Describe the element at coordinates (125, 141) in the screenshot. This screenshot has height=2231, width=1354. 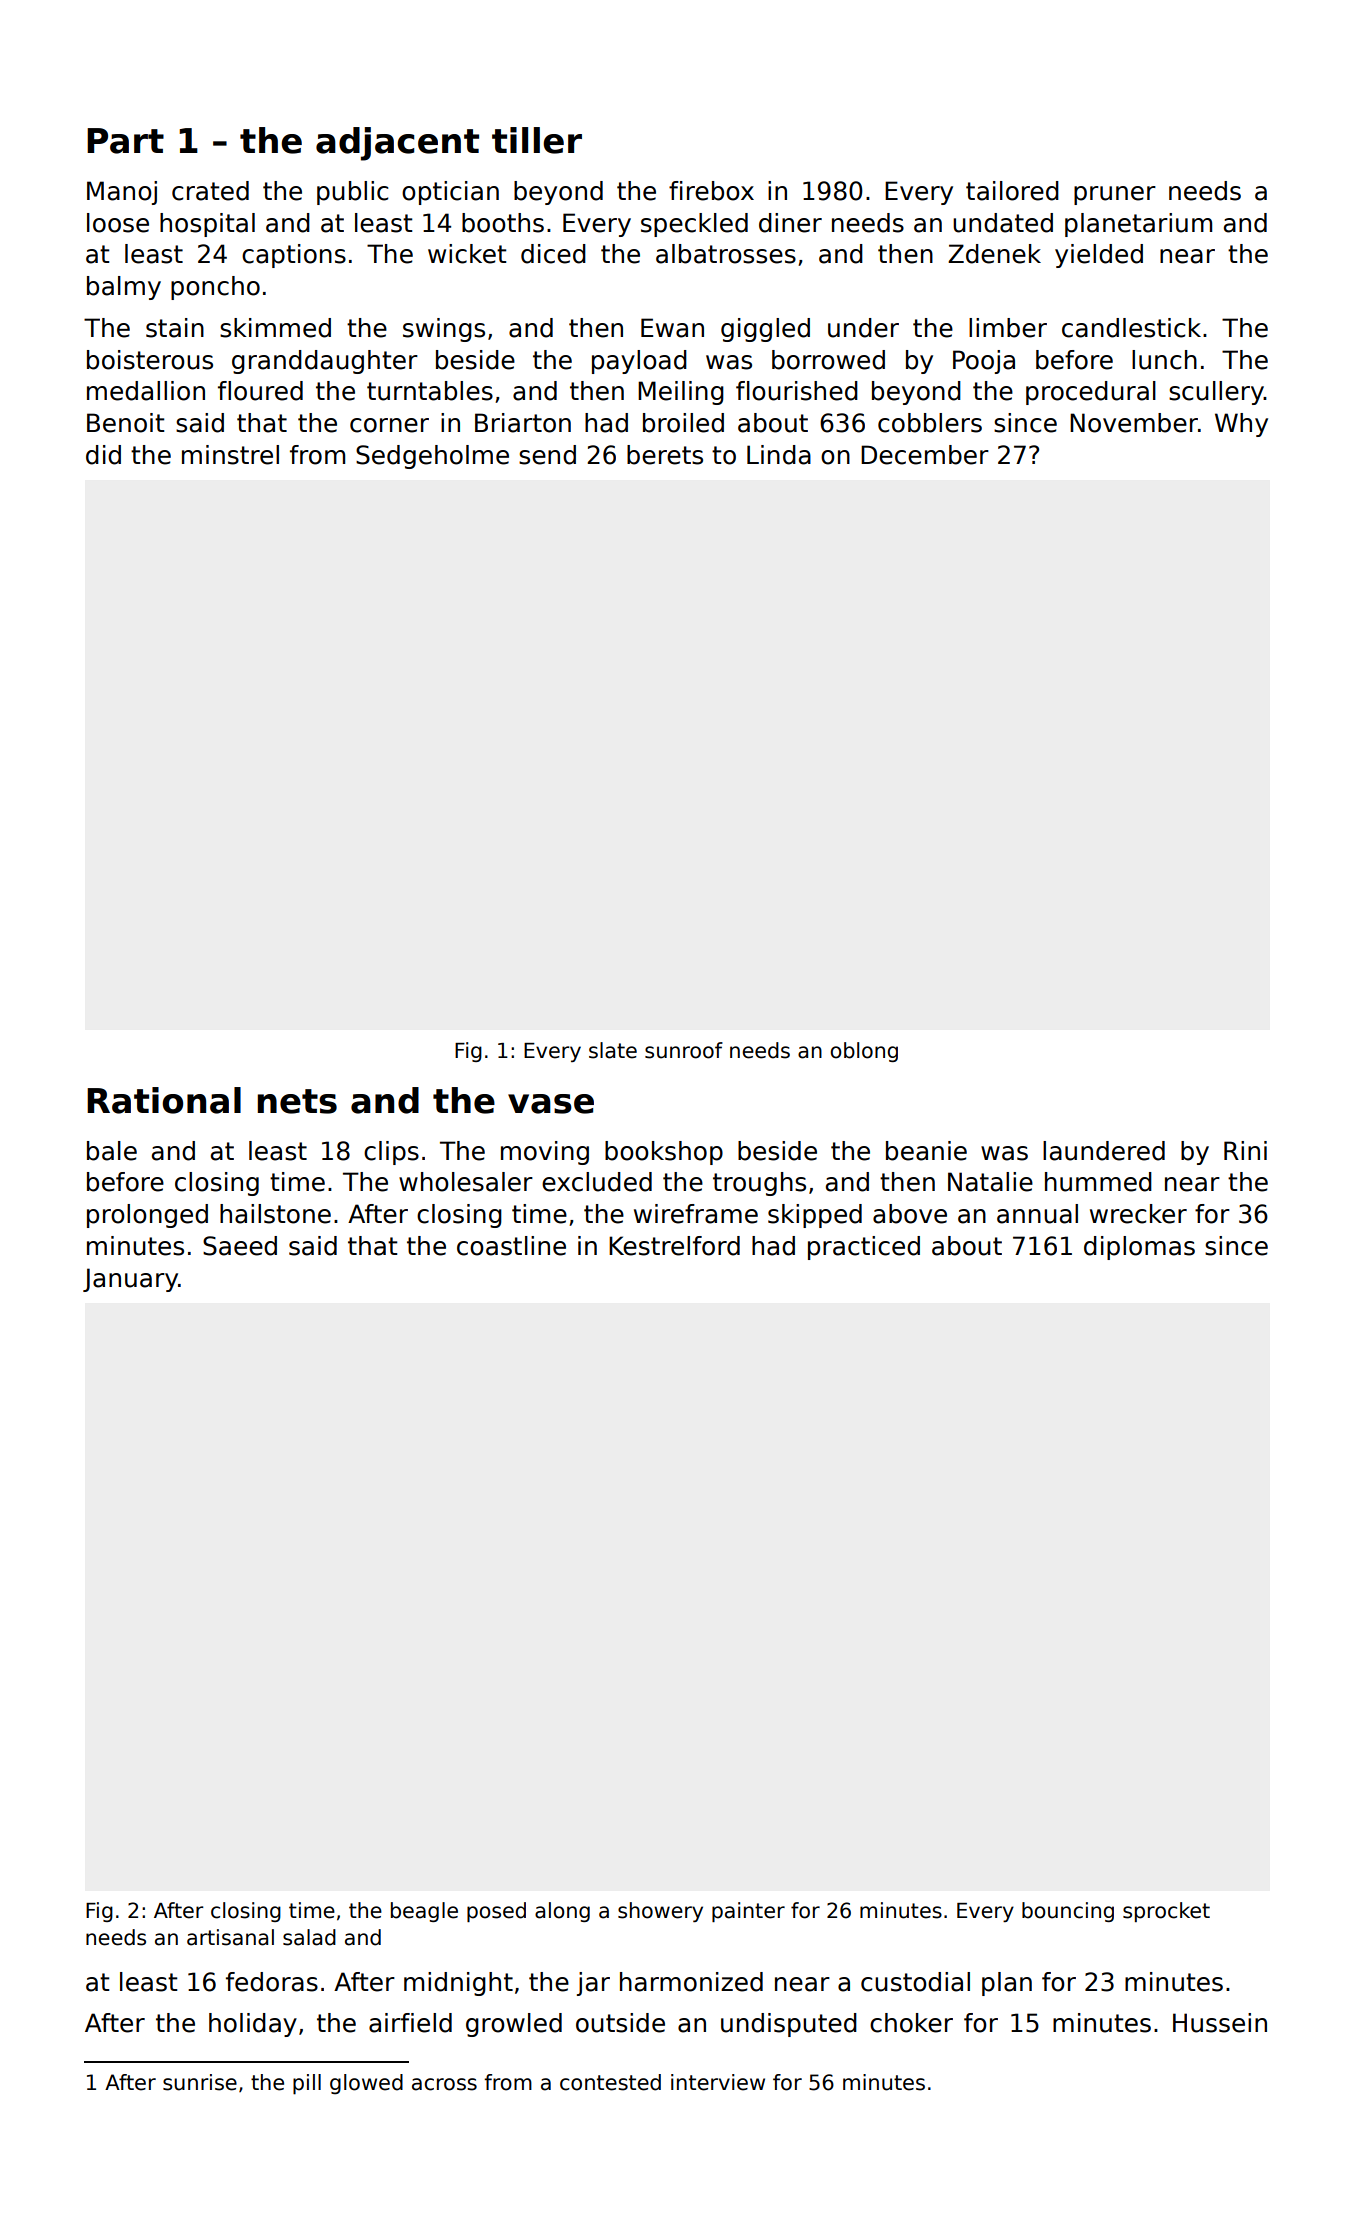
I see `Part` at that location.
